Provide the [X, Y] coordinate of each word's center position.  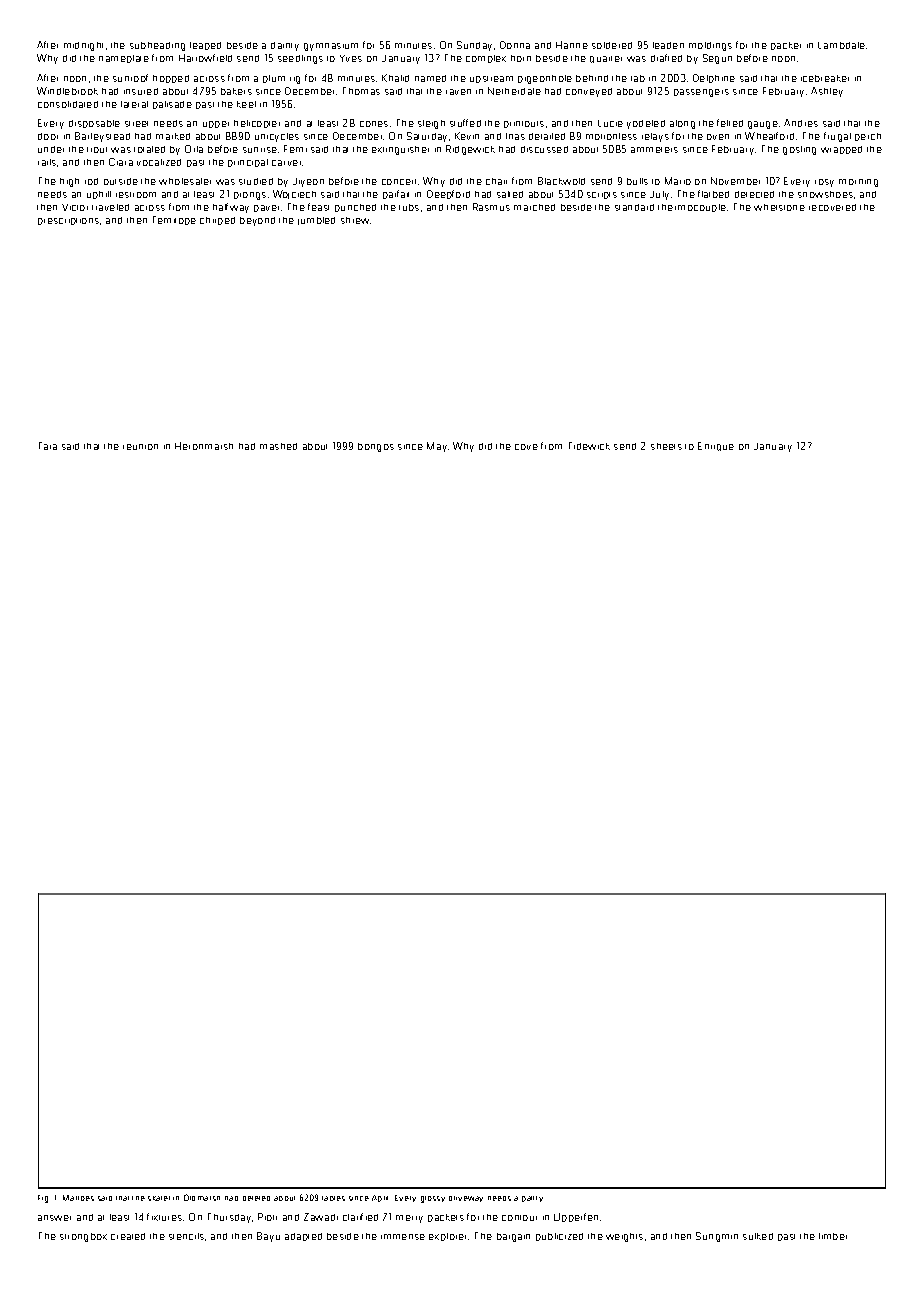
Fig [43, 1199]
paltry [532, 1199]
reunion [140, 447]
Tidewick [589, 446]
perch [868, 137]
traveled [110, 207]
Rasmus [491, 207]
